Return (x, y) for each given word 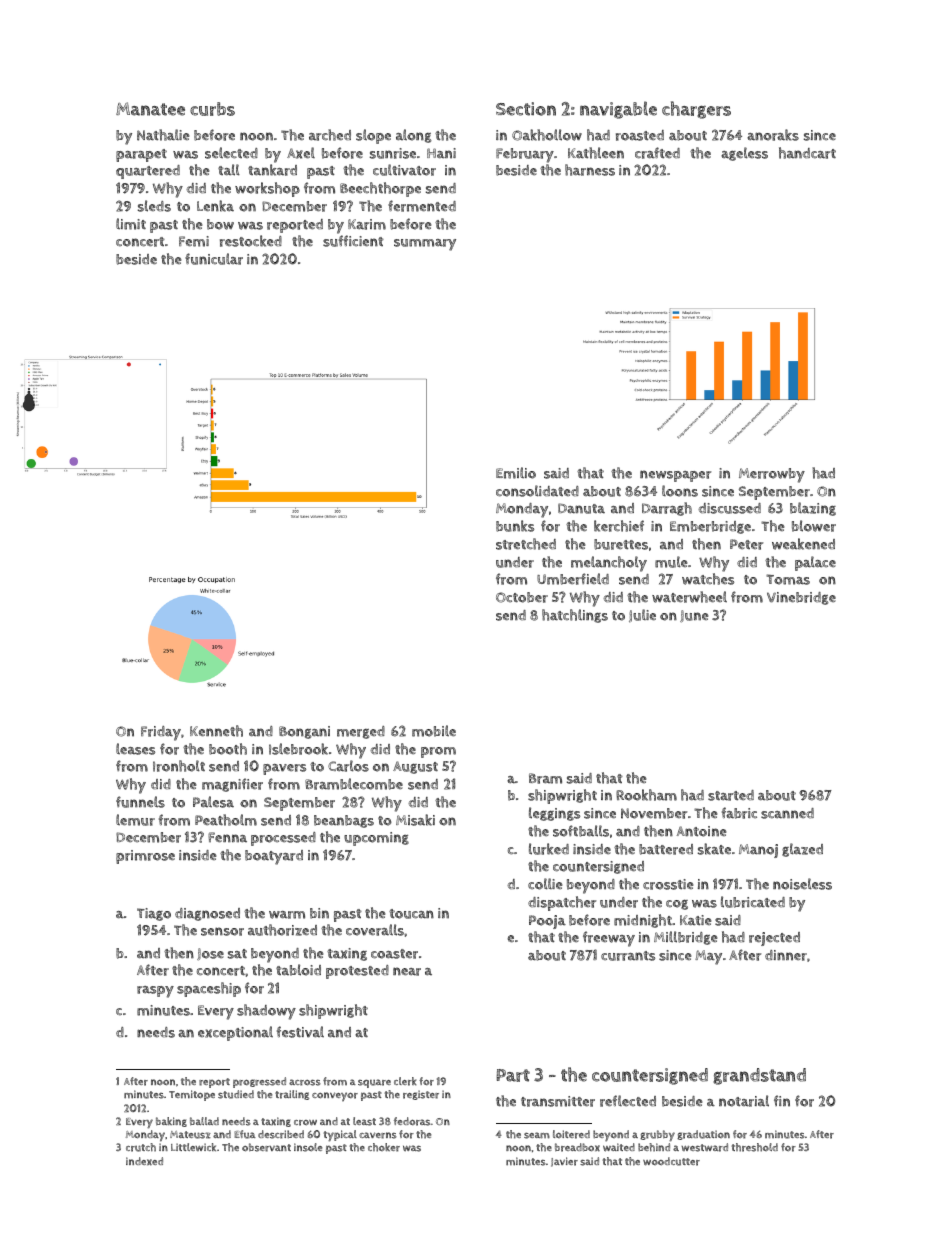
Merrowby (772, 475)
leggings (554, 814)
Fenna (227, 837)
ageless (744, 154)
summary (425, 245)
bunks (515, 526)
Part (513, 1075)
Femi (194, 241)
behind (654, 1147)
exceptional (235, 1033)
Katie (695, 920)
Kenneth (216, 731)
